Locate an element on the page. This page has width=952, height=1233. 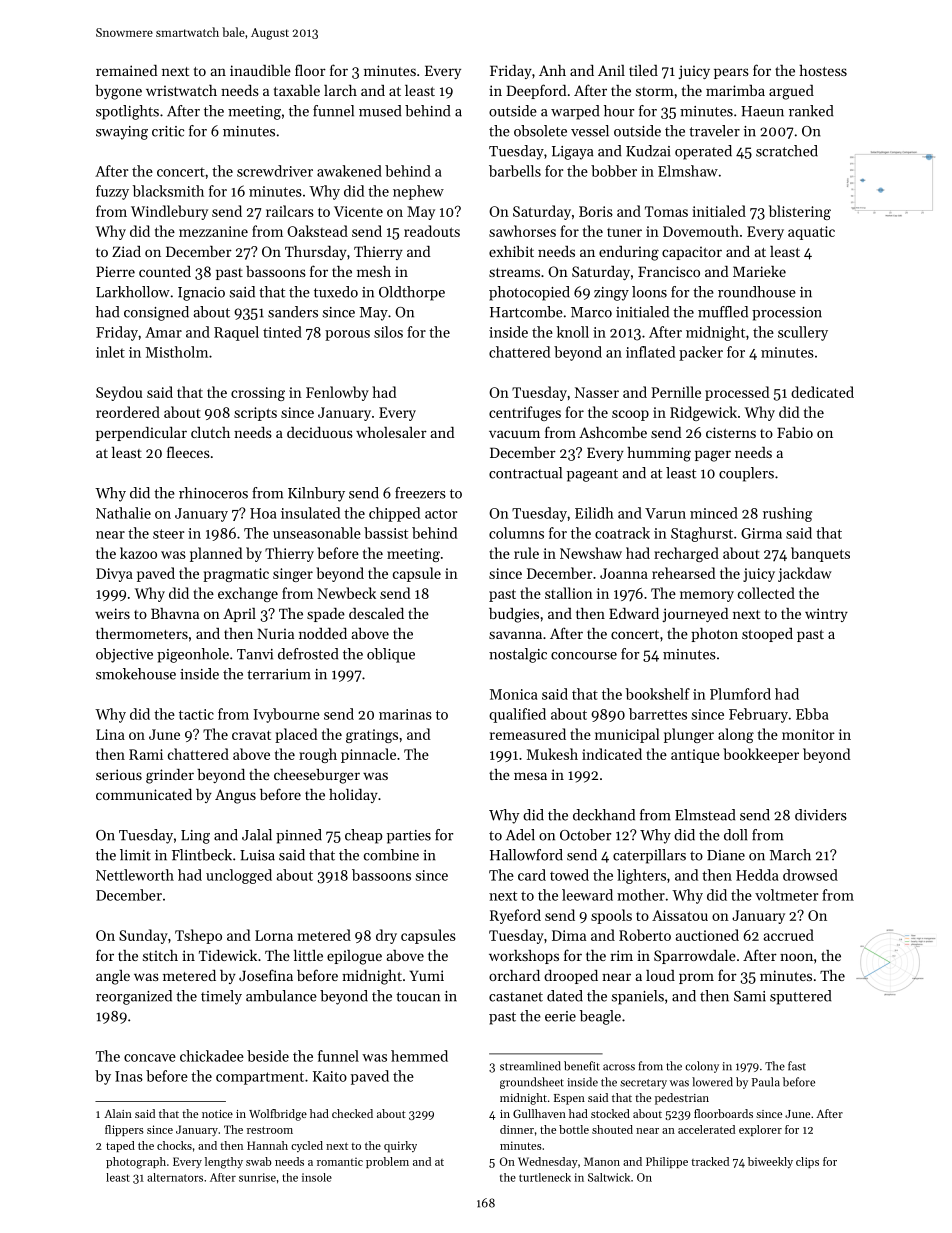
packer is located at coordinates (701, 353).
